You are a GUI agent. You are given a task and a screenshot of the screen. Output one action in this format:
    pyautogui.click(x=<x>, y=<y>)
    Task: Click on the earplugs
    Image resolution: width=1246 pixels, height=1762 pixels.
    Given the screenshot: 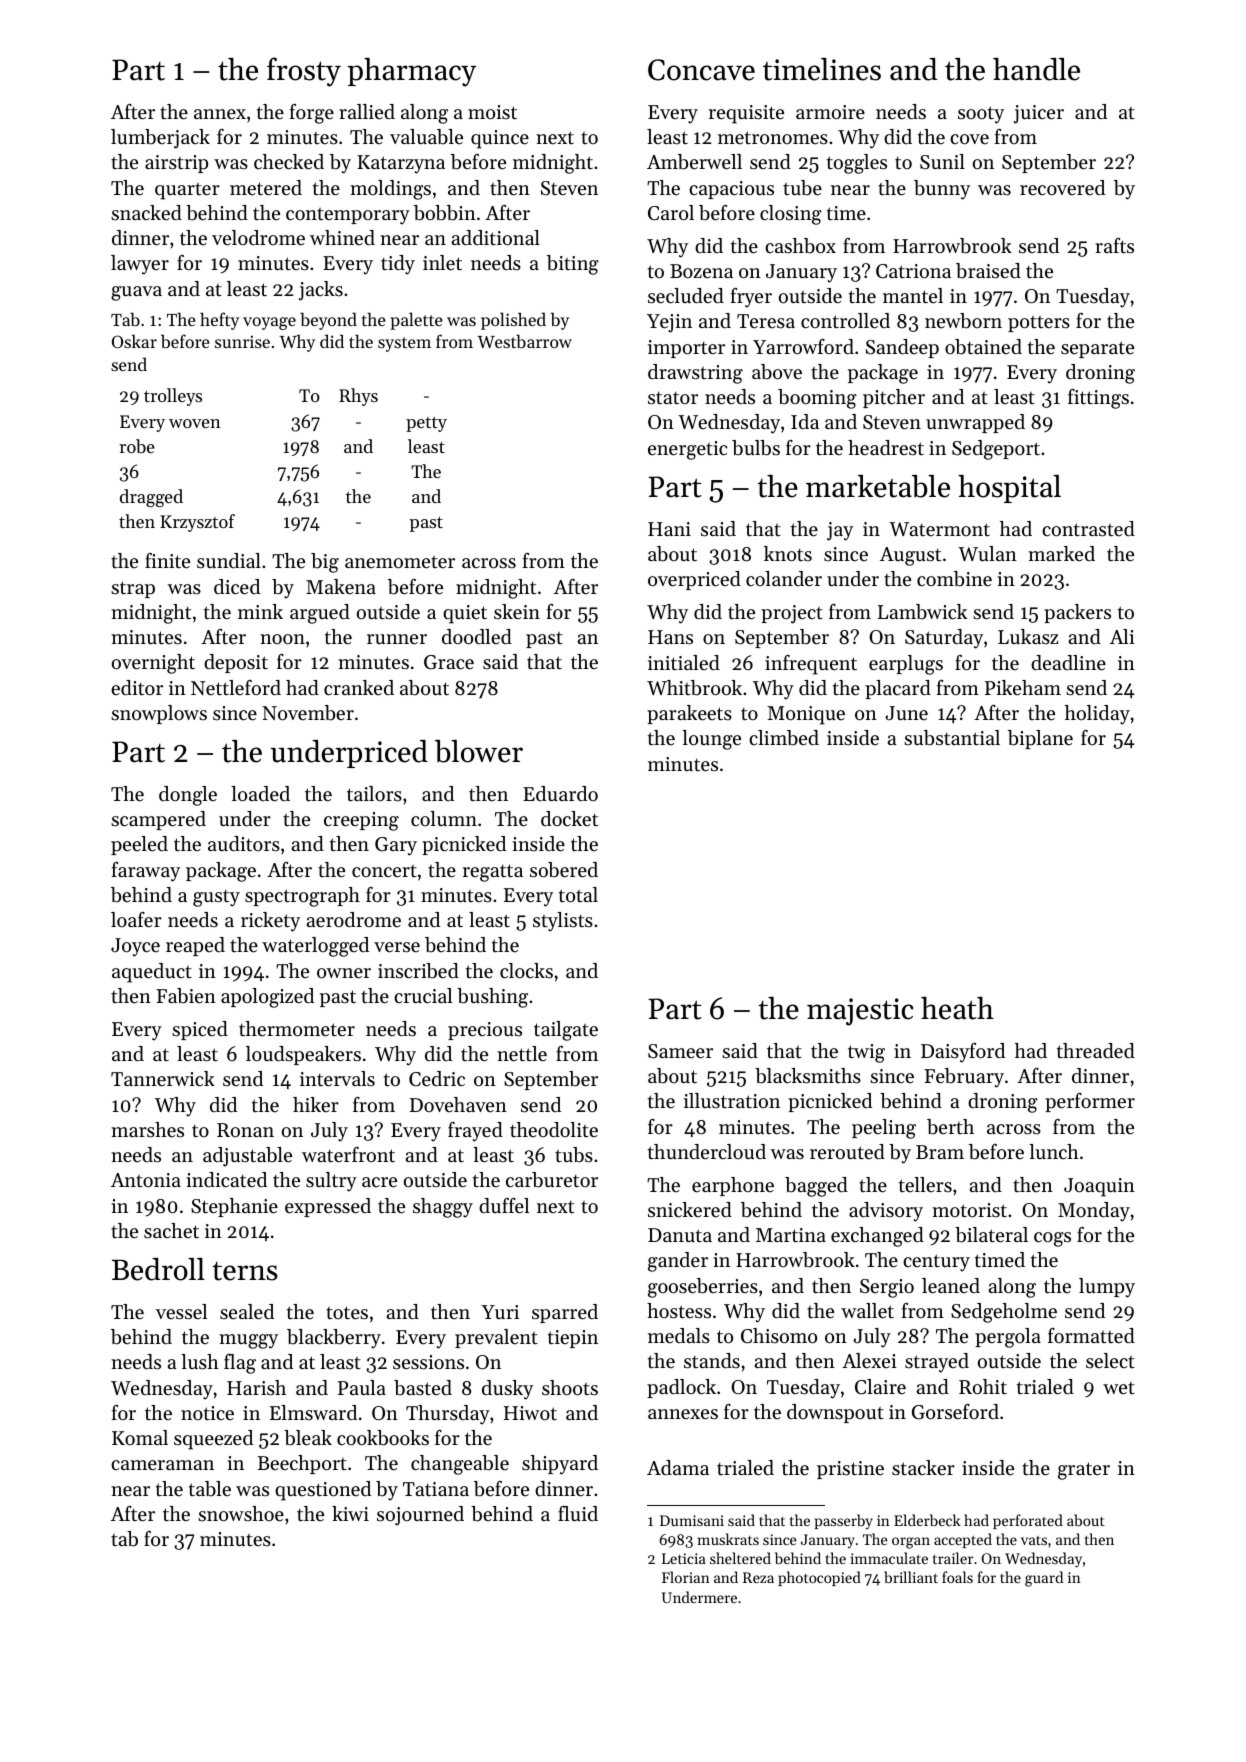 What is the action you would take?
    pyautogui.click(x=906, y=665)
